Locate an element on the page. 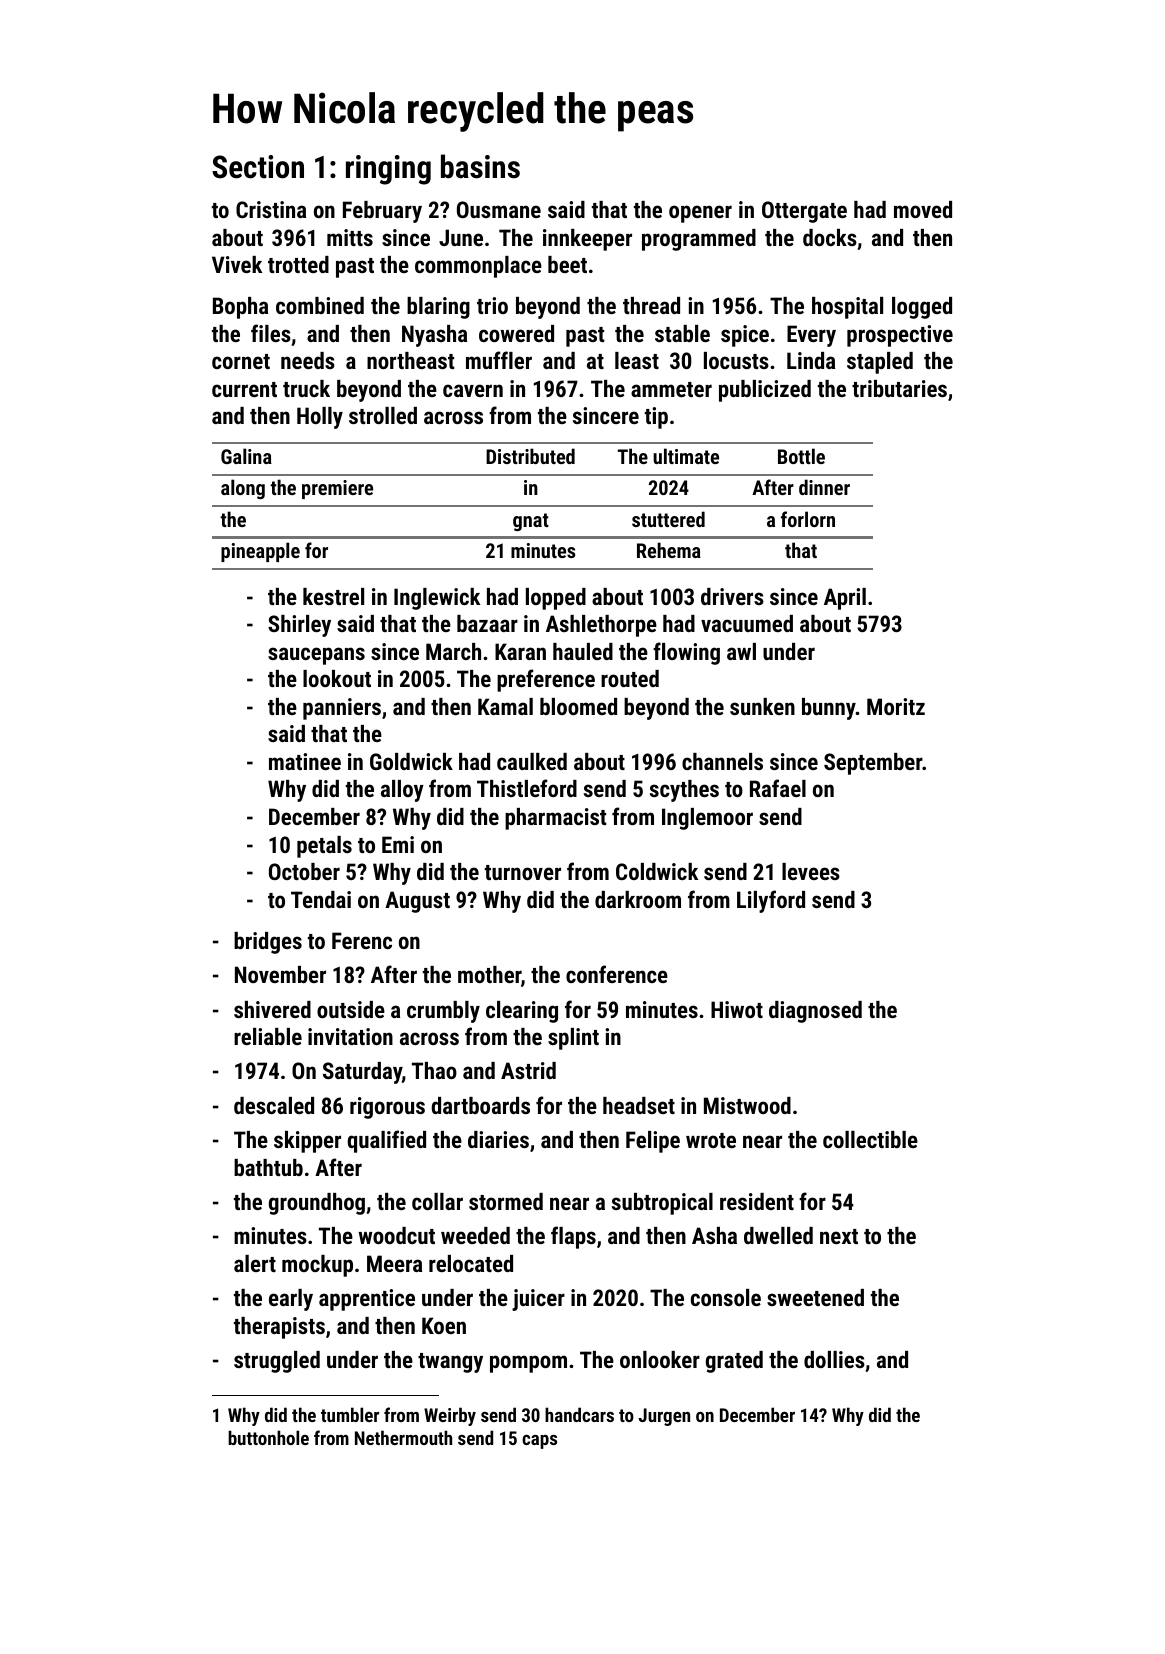 This image has width=1165, height=1654. scythes is located at coordinates (684, 791).
